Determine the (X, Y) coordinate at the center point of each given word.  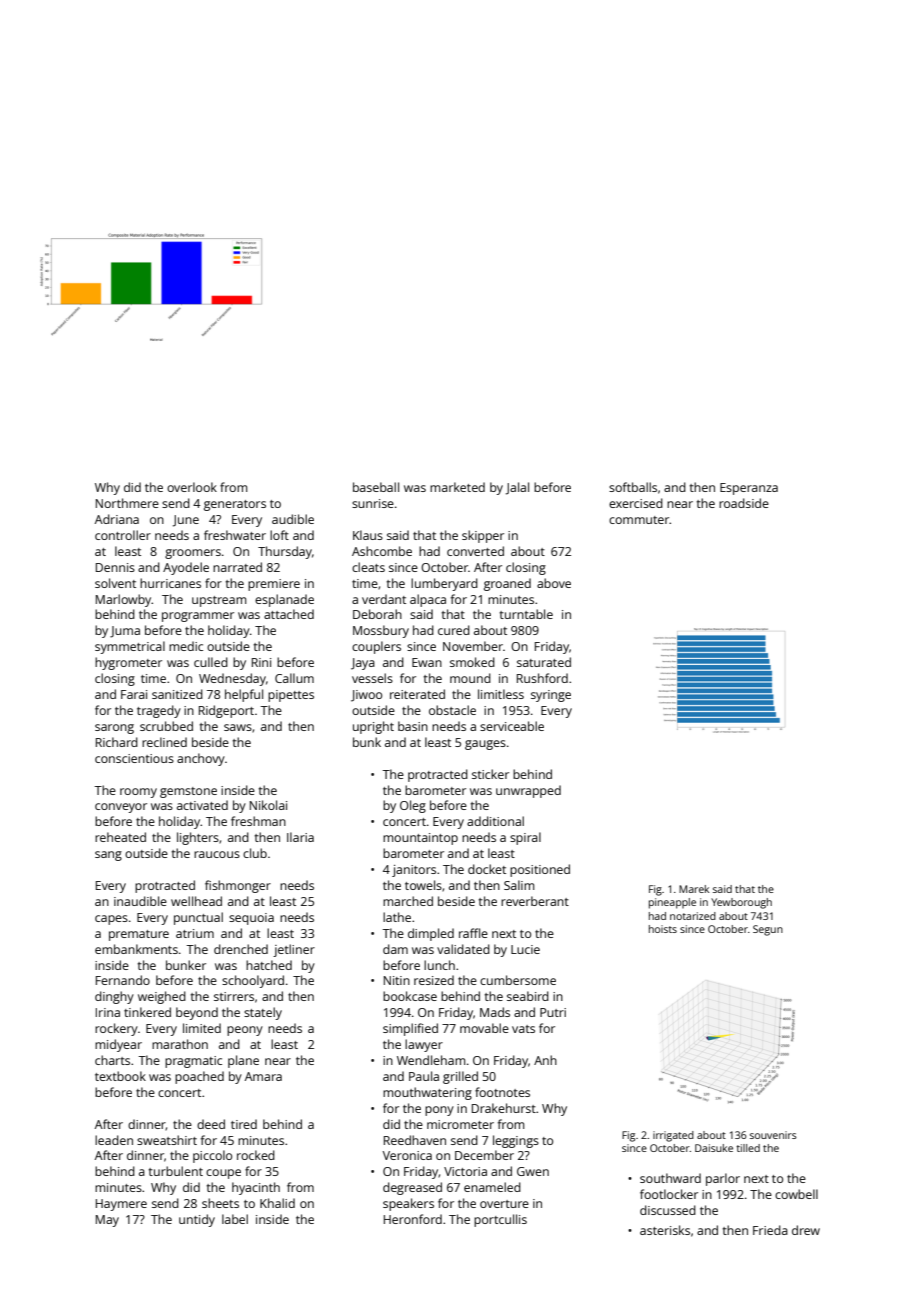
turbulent (176, 1171)
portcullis (500, 1220)
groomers (193, 554)
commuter (639, 520)
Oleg (413, 806)
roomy (138, 793)
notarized (693, 916)
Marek (694, 889)
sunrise (373, 503)
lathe (397, 917)
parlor (723, 1179)
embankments (136, 949)
